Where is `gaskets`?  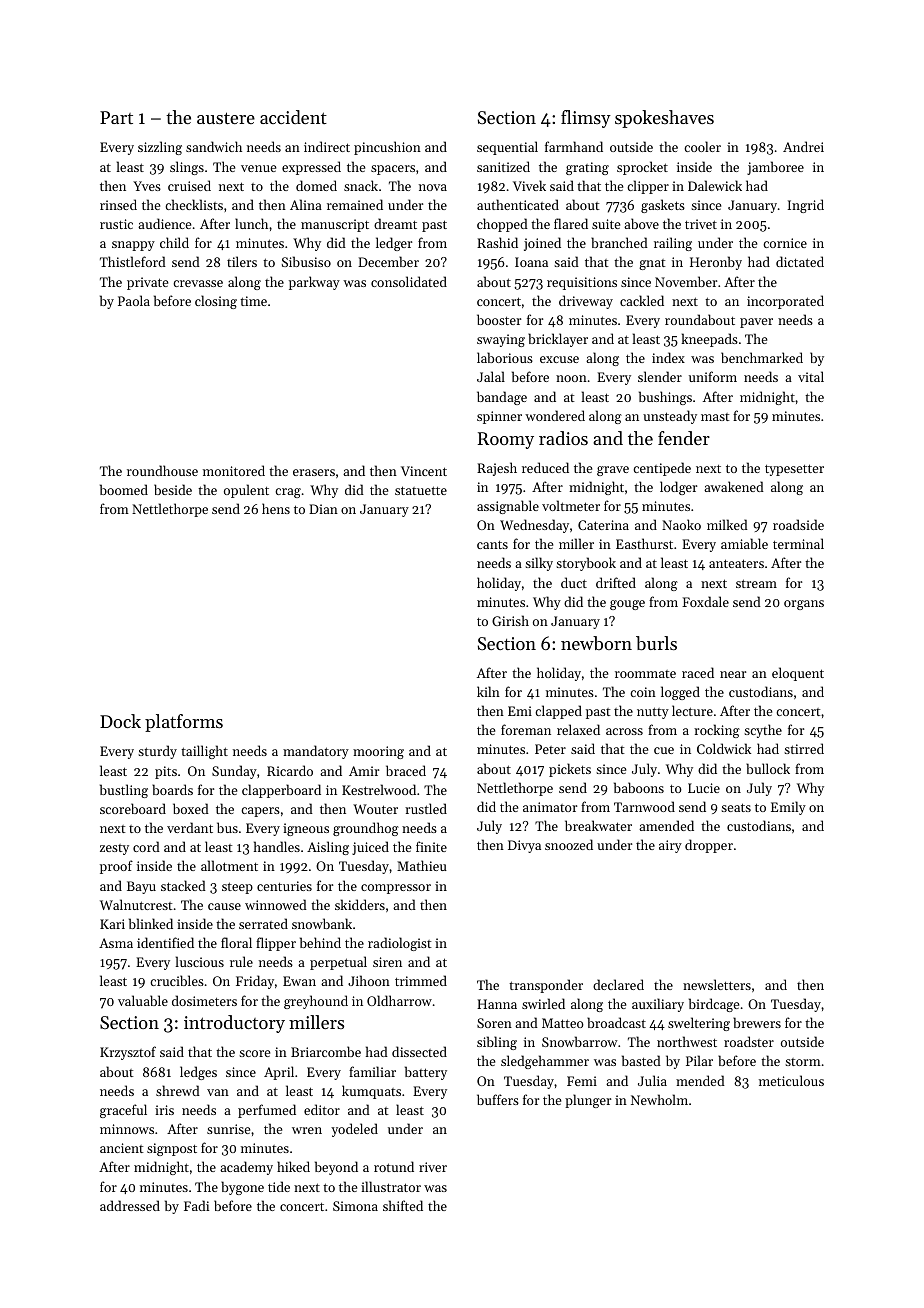 gaskets is located at coordinates (663, 206).
